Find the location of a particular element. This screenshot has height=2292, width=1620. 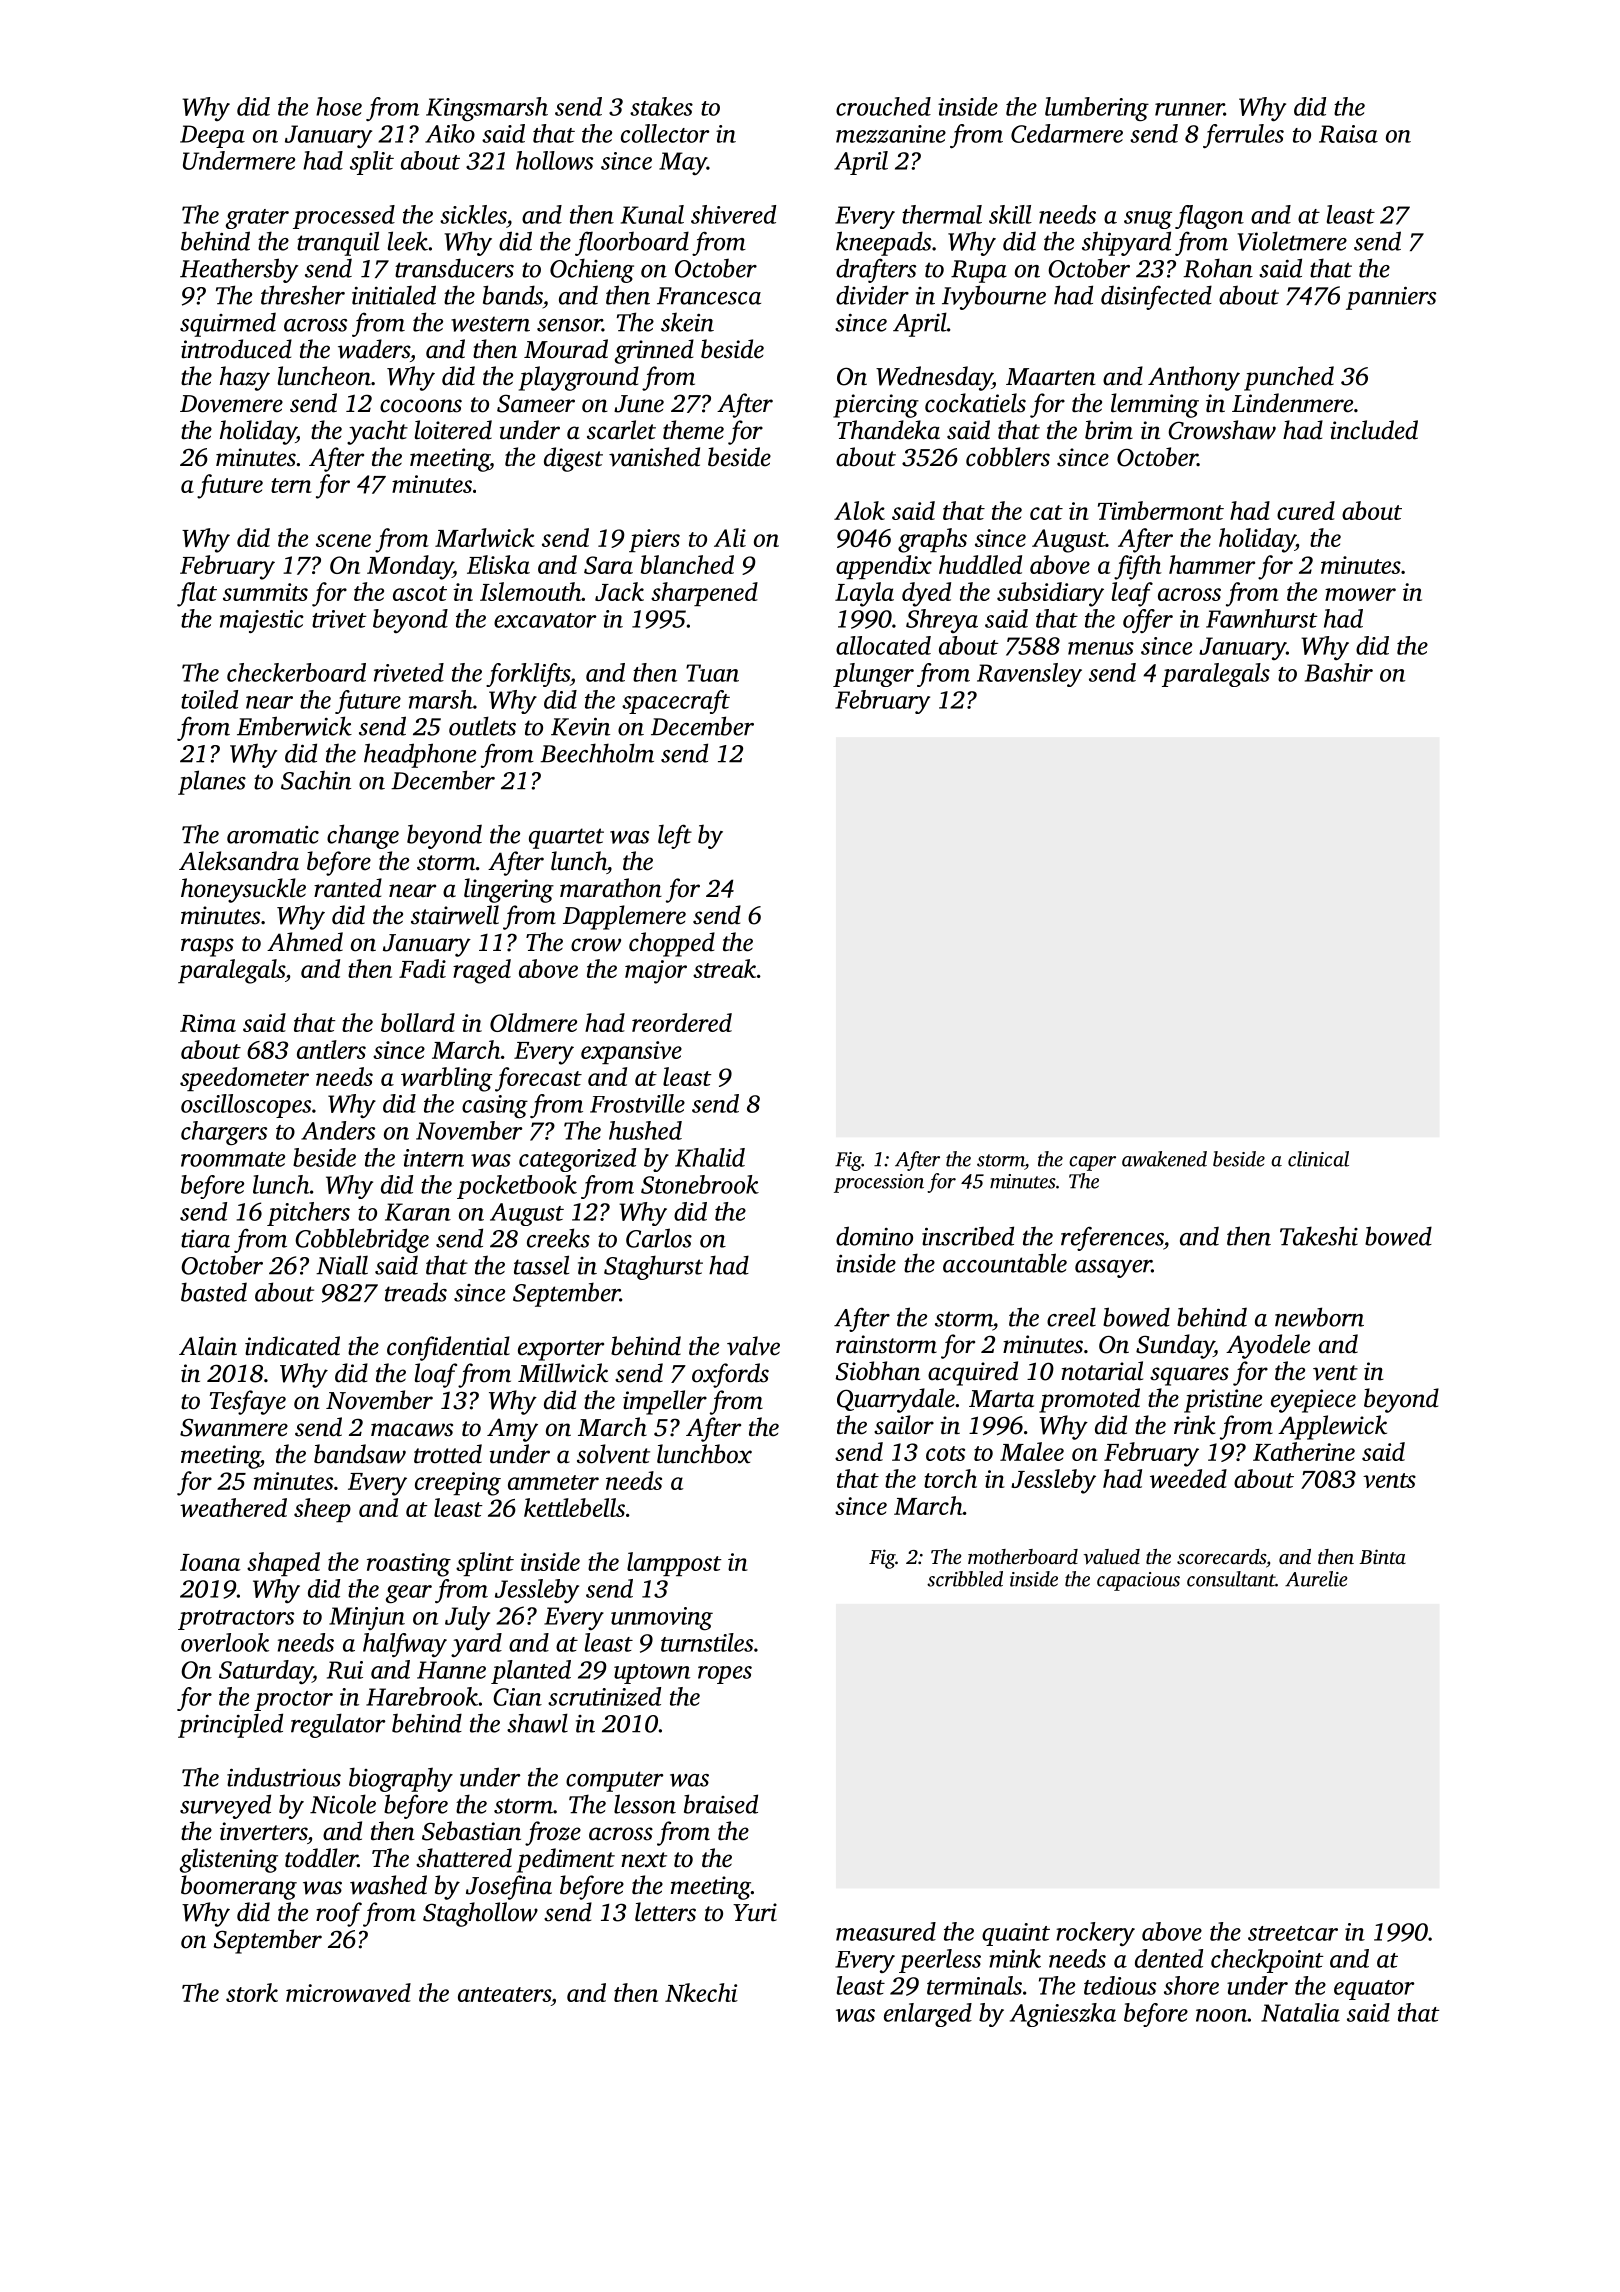

Deepa is located at coordinates (212, 136).
